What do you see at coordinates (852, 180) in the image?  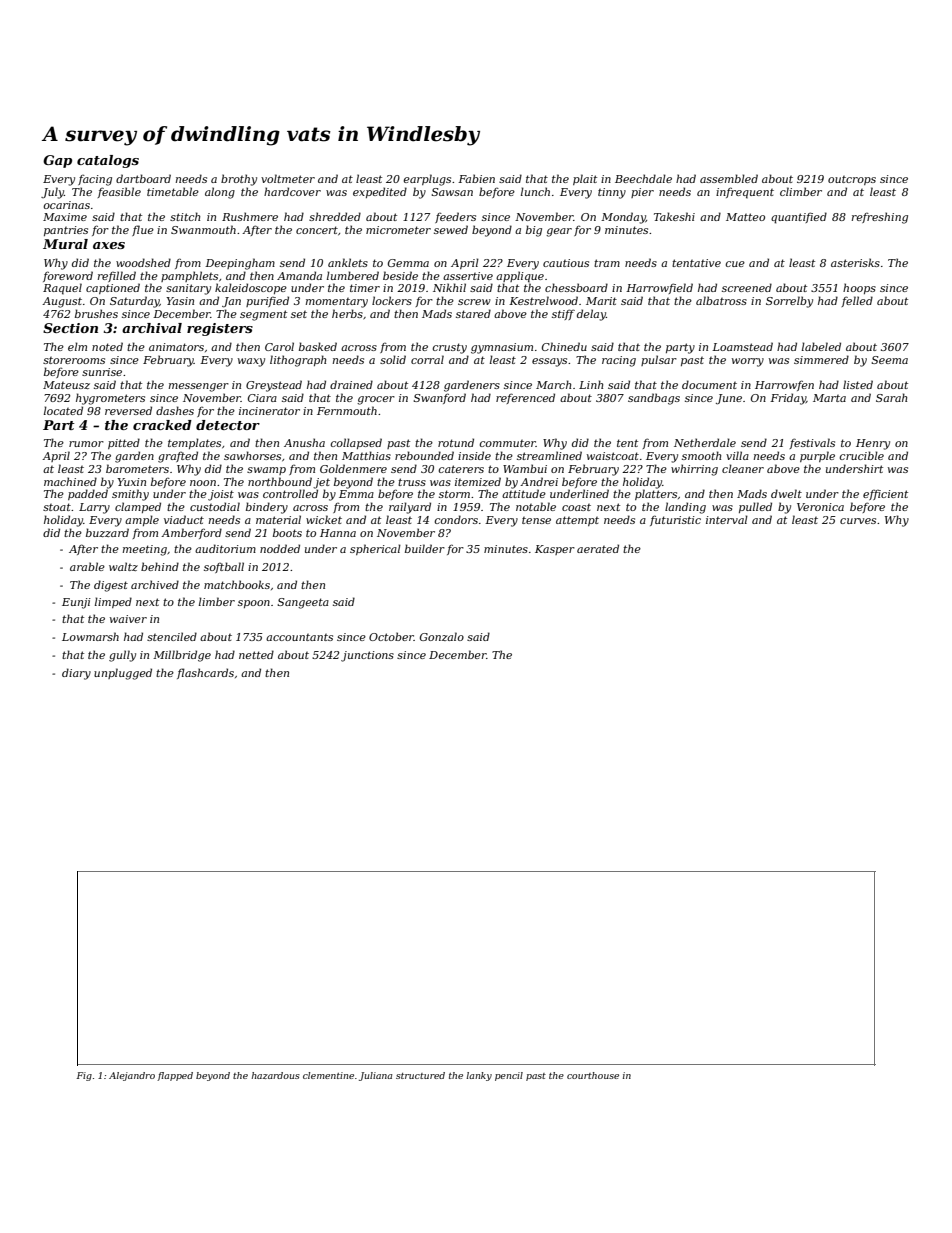 I see `outcrops` at bounding box center [852, 180].
